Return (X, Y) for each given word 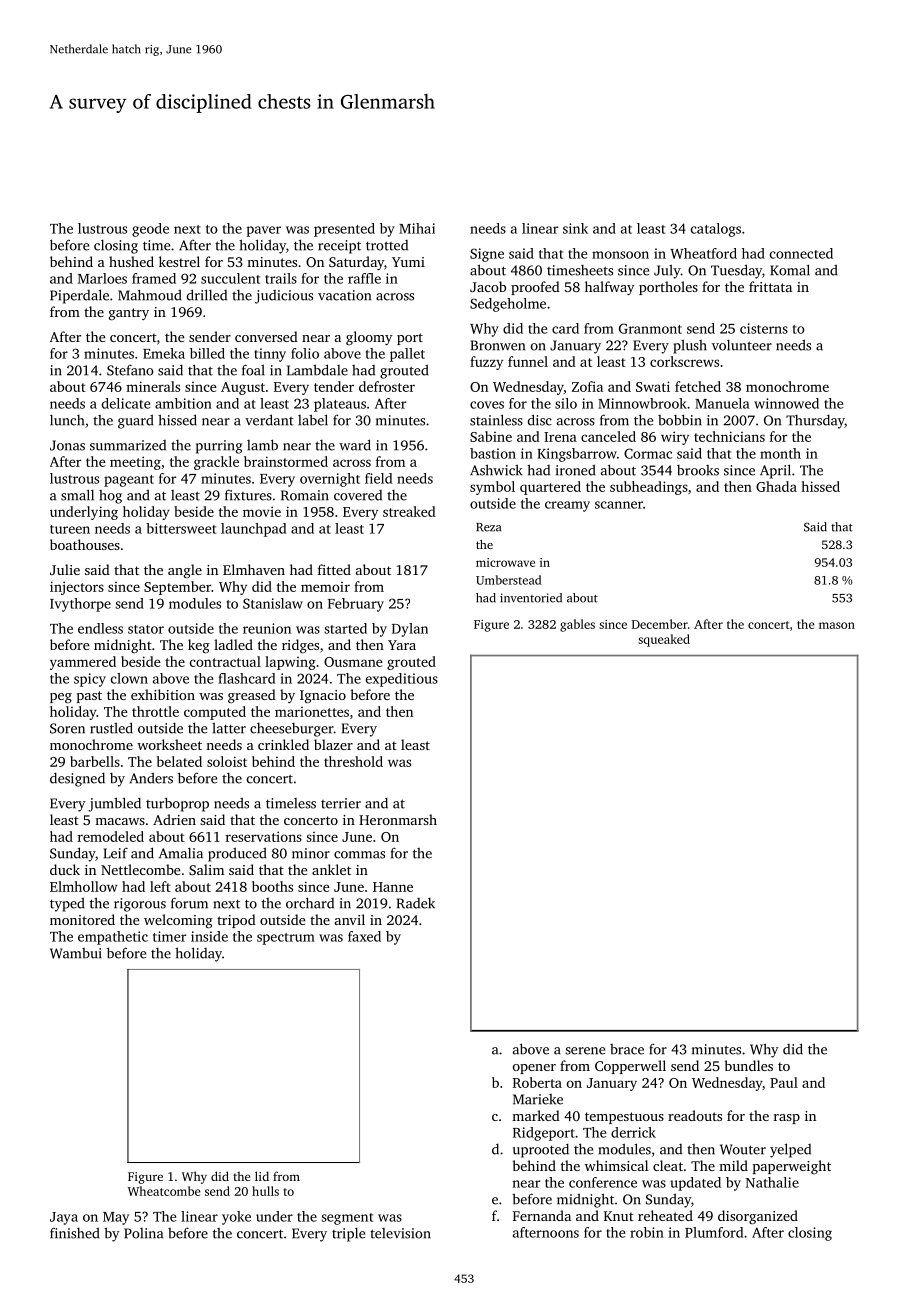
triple (348, 1234)
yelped (790, 1150)
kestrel (179, 261)
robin (647, 1232)
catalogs (716, 230)
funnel (528, 361)
